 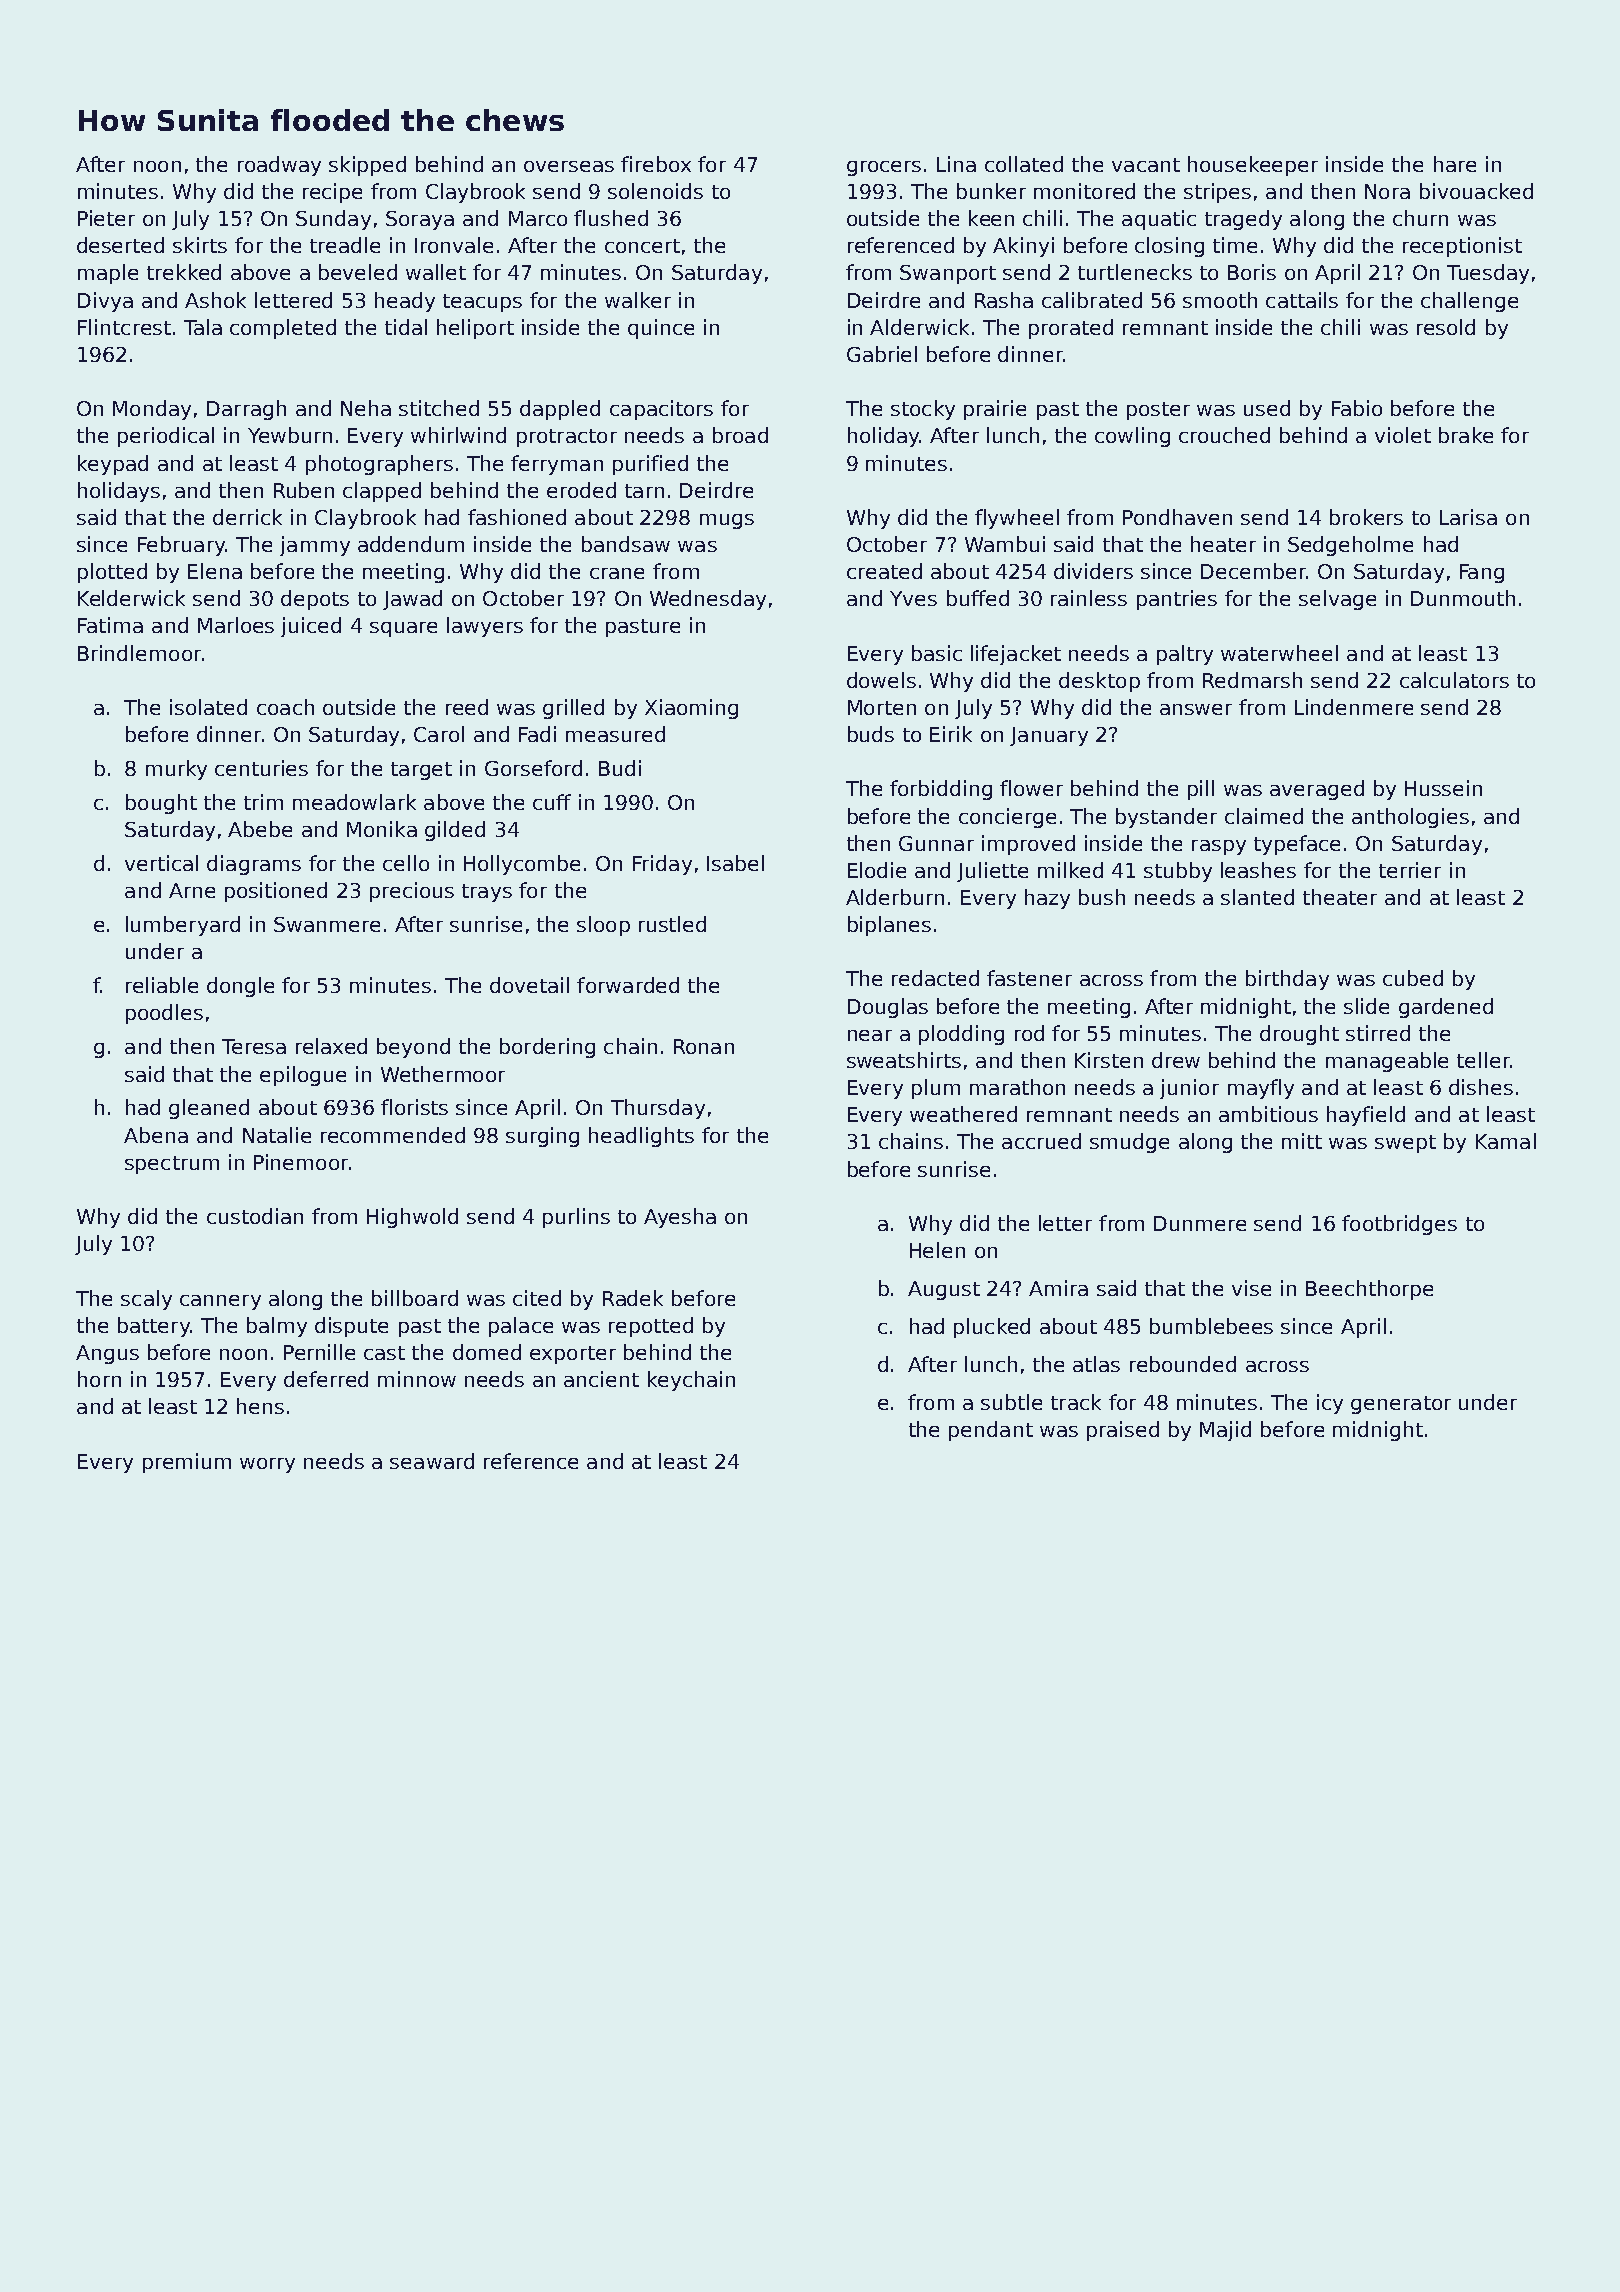 What do you see at coordinates (432, 1461) in the screenshot?
I see `seaward` at bounding box center [432, 1461].
